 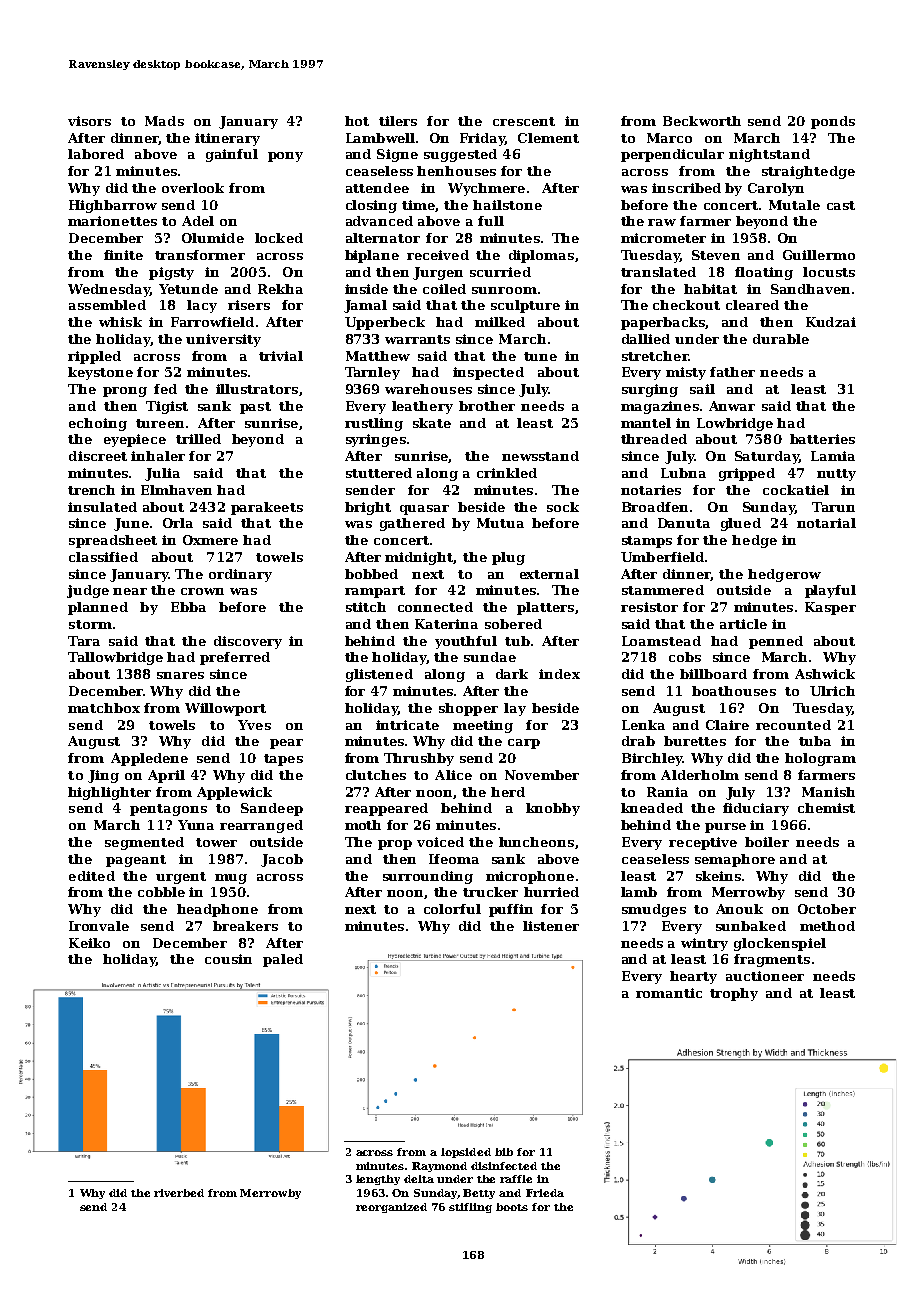 What do you see at coordinates (831, 322) in the screenshot?
I see `Kudzai` at bounding box center [831, 322].
